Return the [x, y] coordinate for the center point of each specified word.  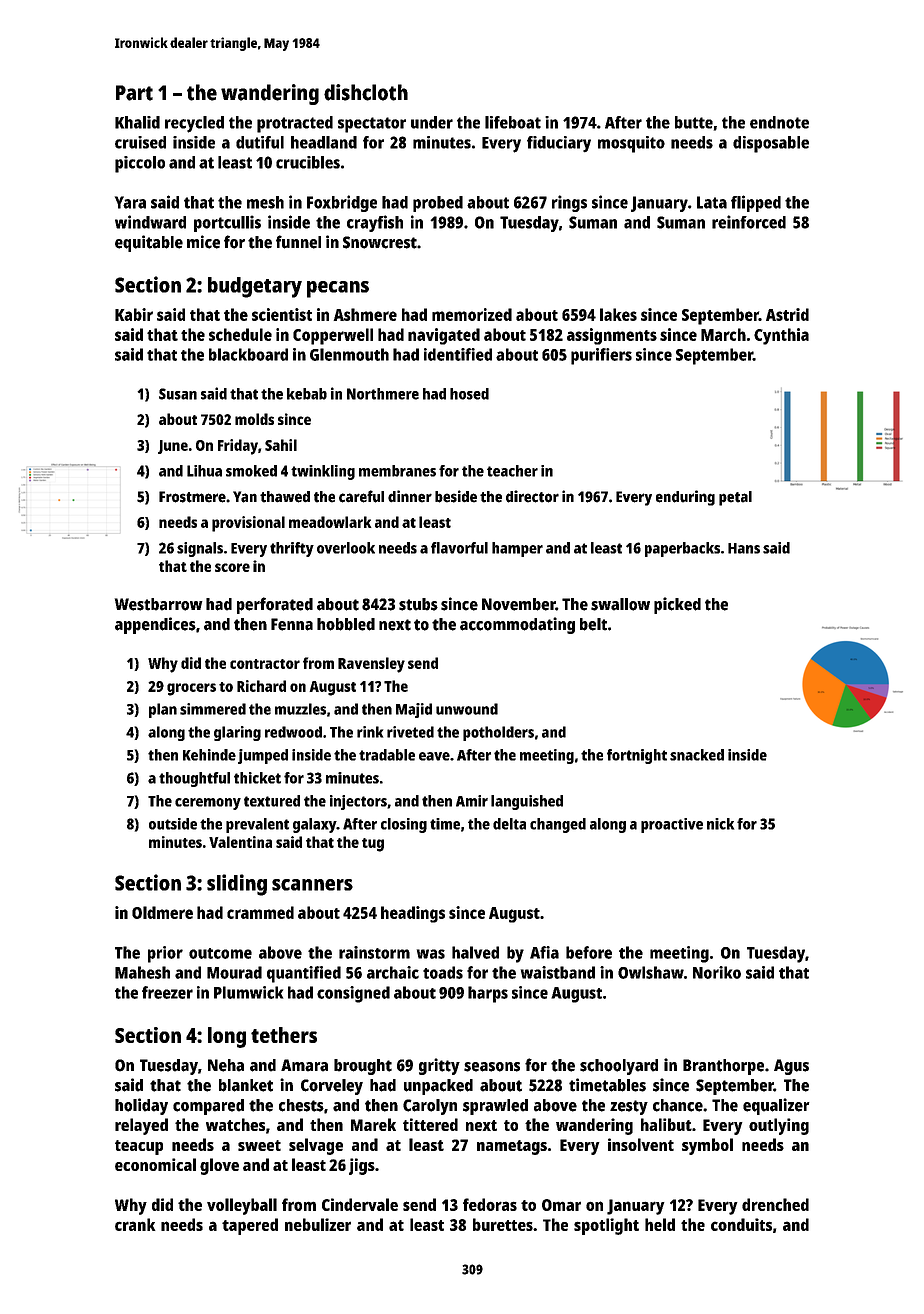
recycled [194, 124]
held [660, 1224]
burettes [503, 1224]
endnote [779, 122]
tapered [250, 1226]
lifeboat [513, 122]
